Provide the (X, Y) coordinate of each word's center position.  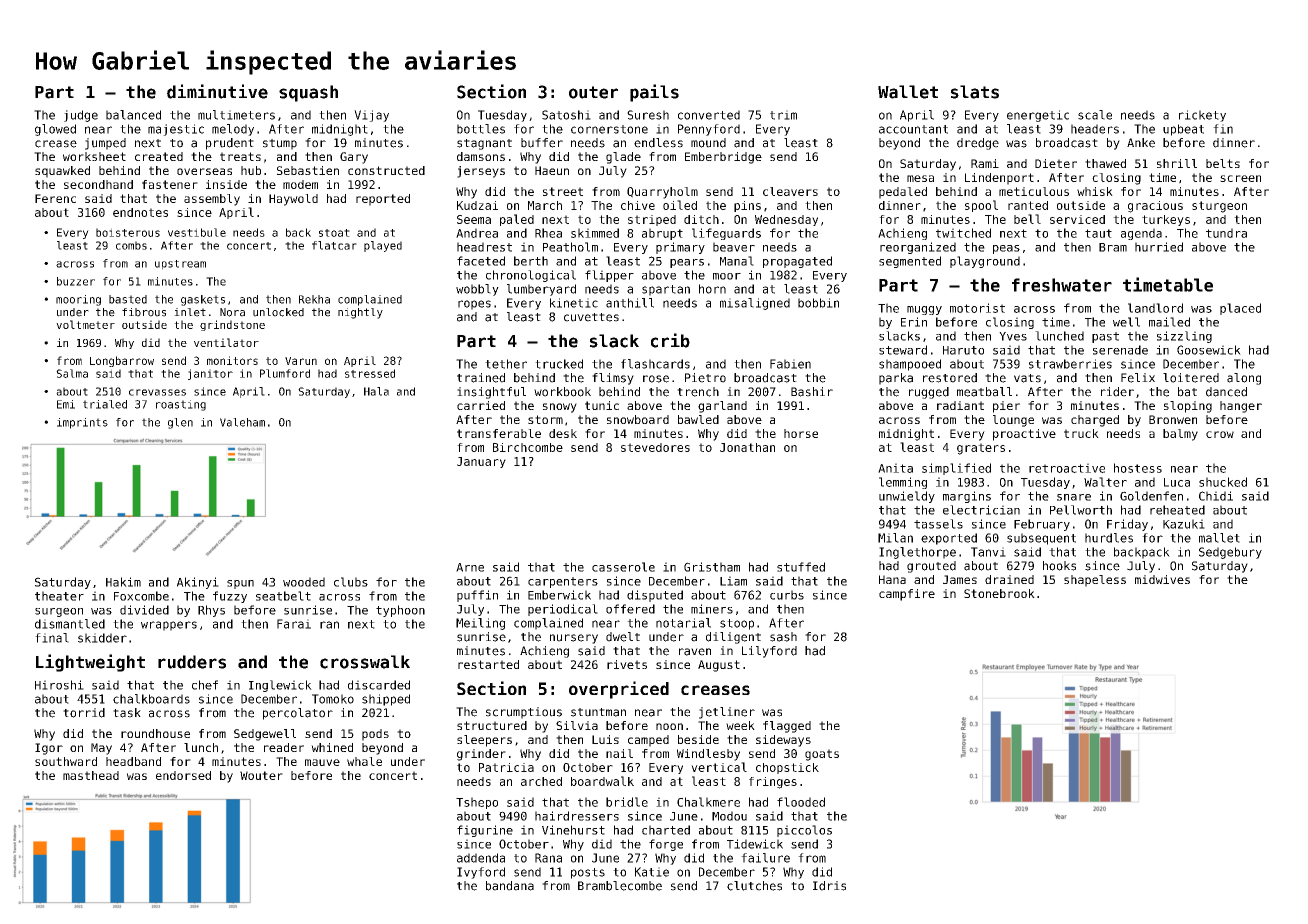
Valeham (242, 422)
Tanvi (988, 552)
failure (765, 858)
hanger (1241, 407)
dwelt (623, 637)
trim (783, 115)
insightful (491, 393)
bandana (510, 886)
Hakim (123, 582)
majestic (176, 130)
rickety (1202, 116)
